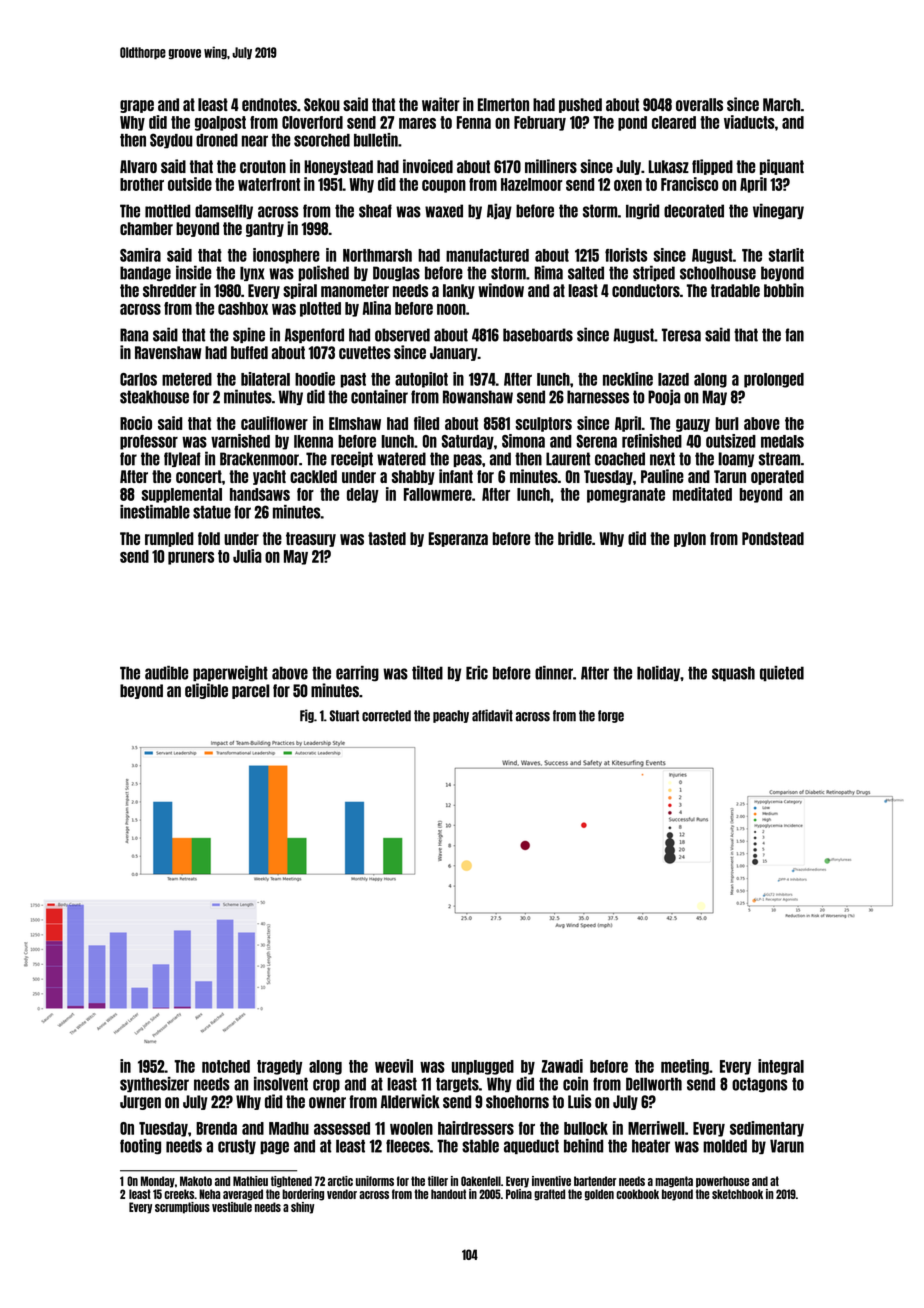 This page has height=1308, width=924. I want to click on Esperanza, so click(458, 539).
